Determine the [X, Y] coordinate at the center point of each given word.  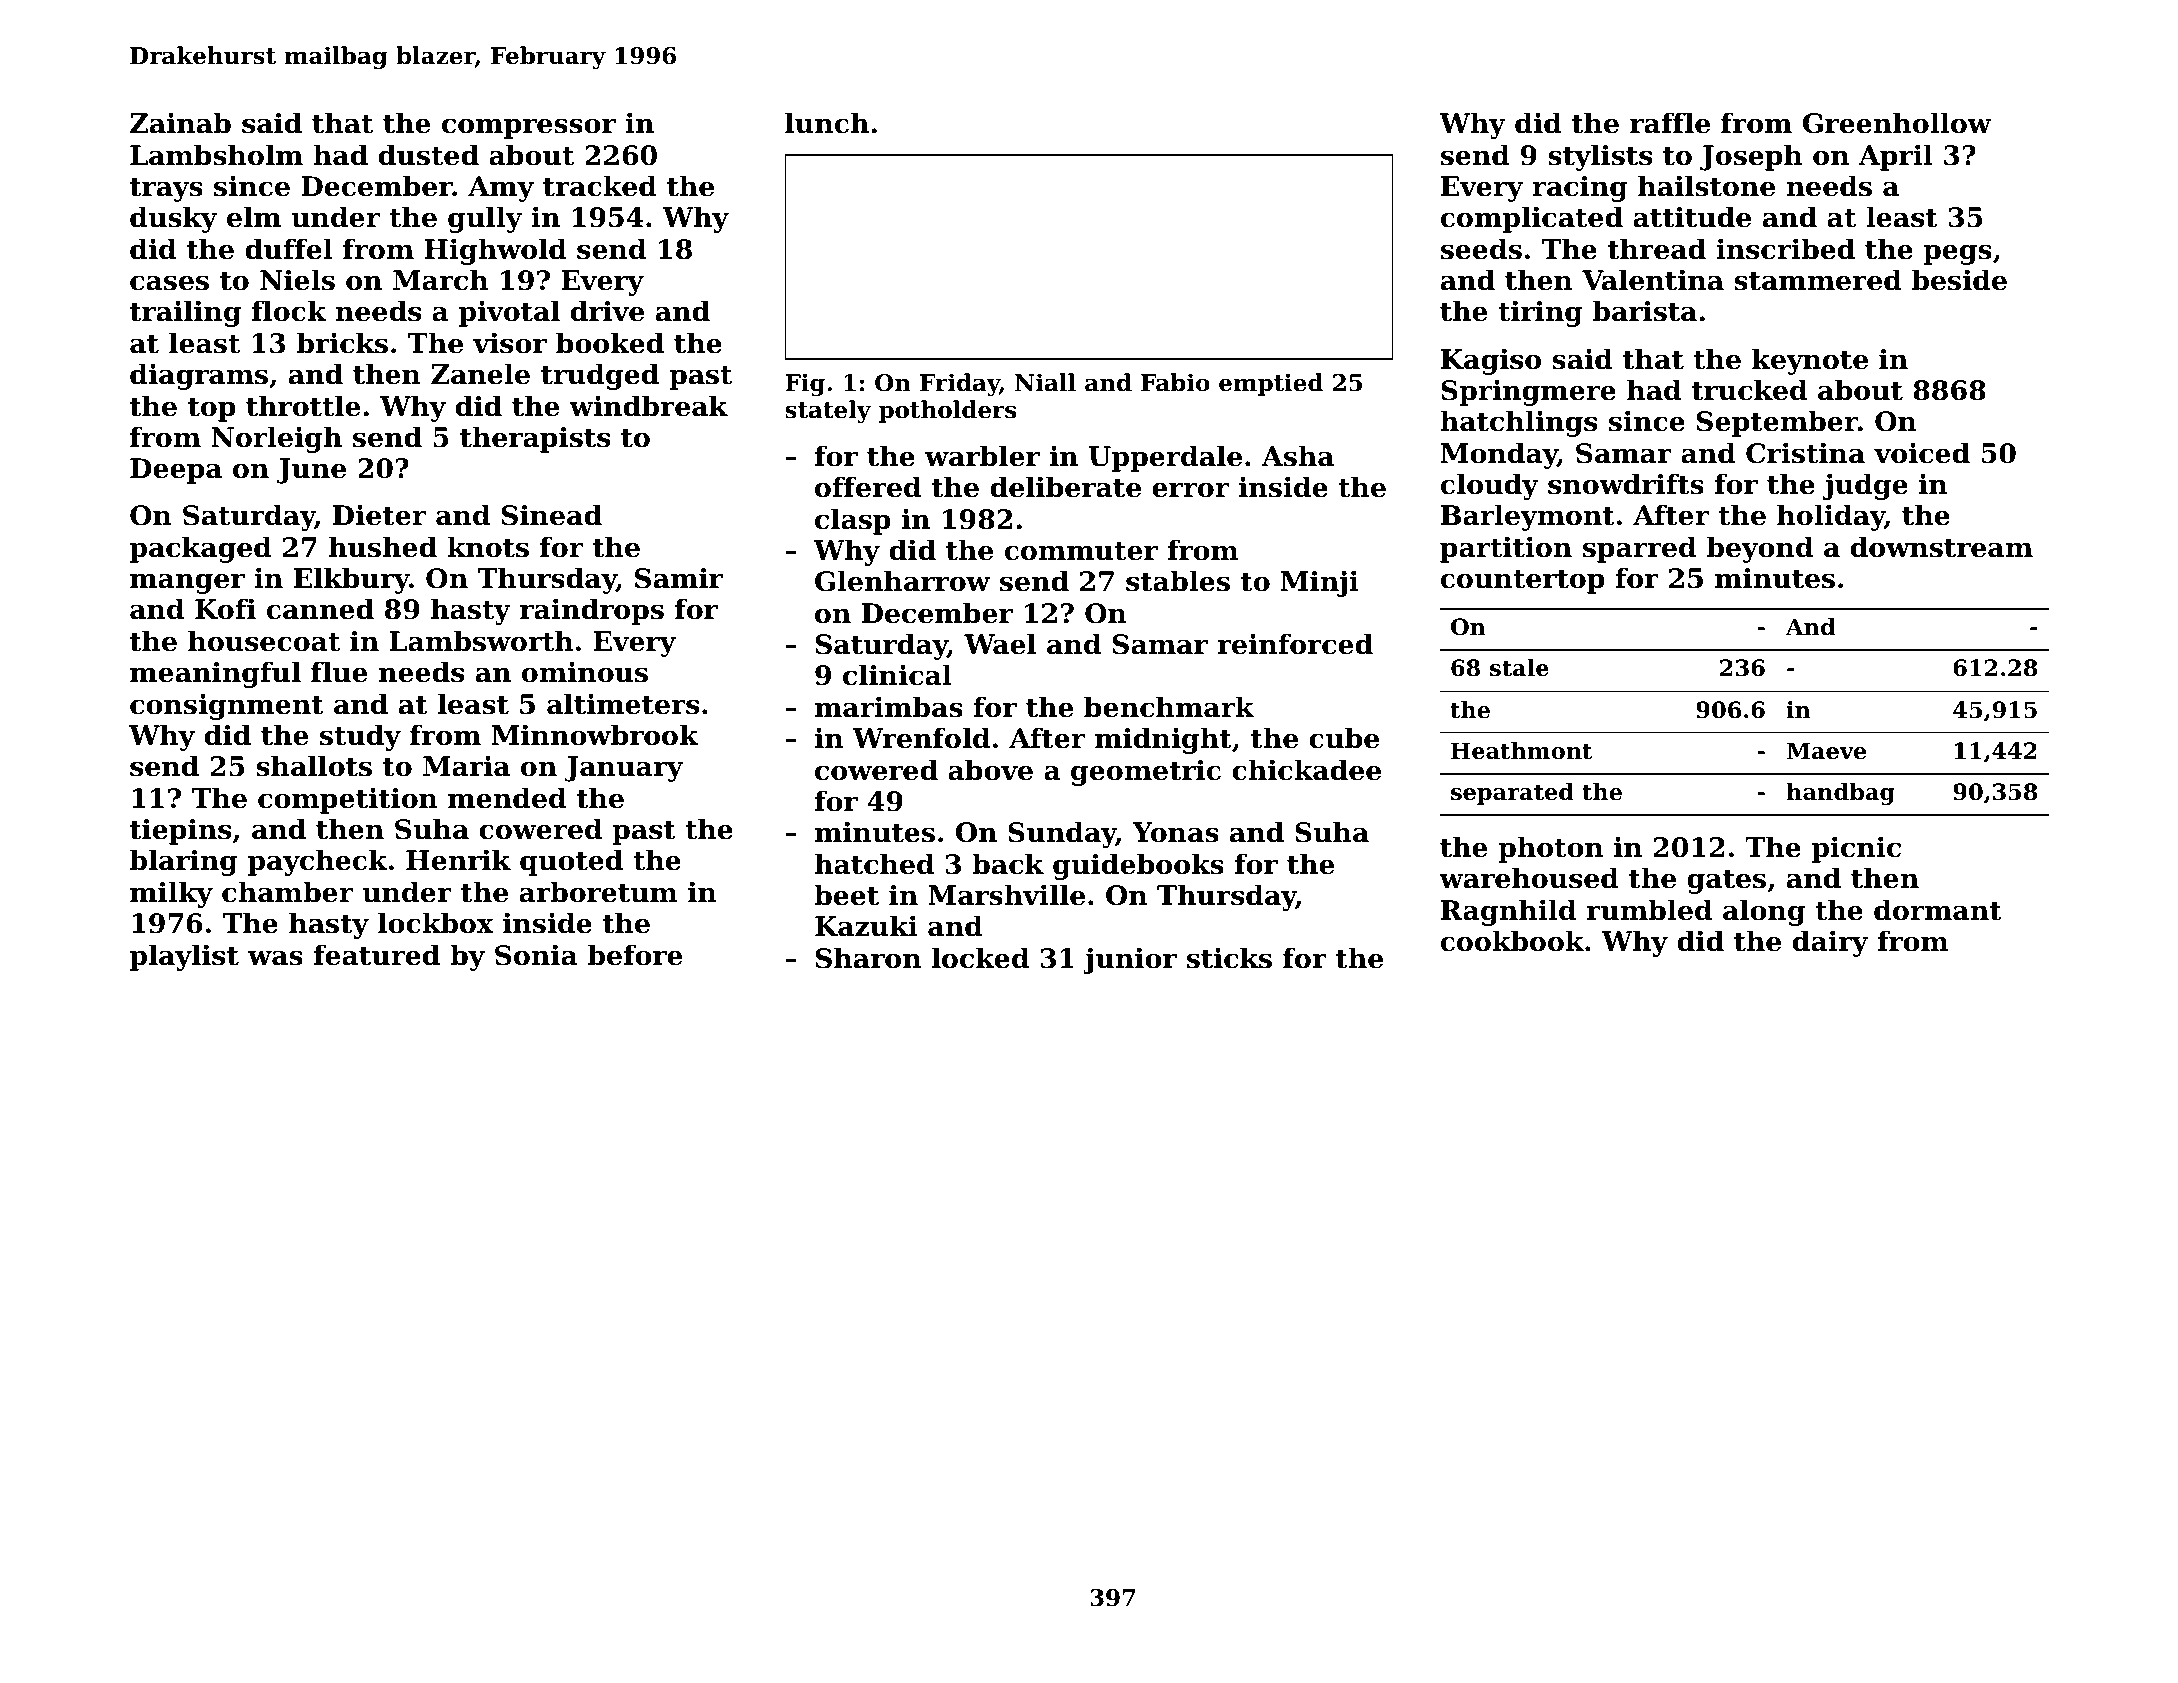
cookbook [1512, 941]
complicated [1532, 219]
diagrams [199, 376]
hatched [874, 864]
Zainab [180, 123]
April [1896, 157]
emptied [1271, 384]
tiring [1540, 313]
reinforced [1295, 644]
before [635, 955]
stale [1519, 668]
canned [320, 609]
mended [507, 798]
